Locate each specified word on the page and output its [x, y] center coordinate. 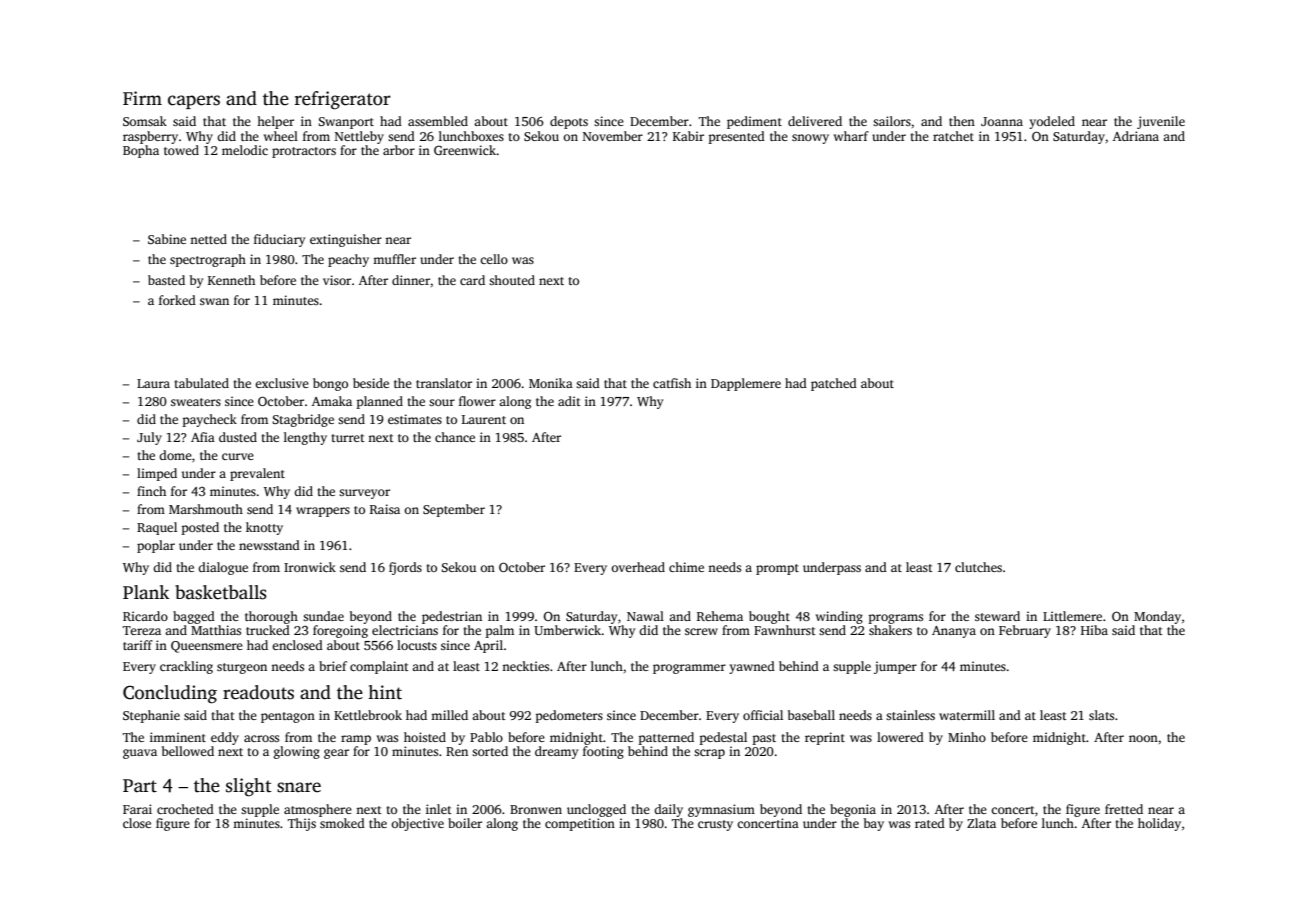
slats [1101, 715]
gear [336, 754]
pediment [754, 122]
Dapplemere [746, 384]
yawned [752, 667]
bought [769, 617]
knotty [264, 528]
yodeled [1052, 122]
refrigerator [343, 100]
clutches [978, 567]
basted [166, 280]
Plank [146, 592]
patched [834, 384]
